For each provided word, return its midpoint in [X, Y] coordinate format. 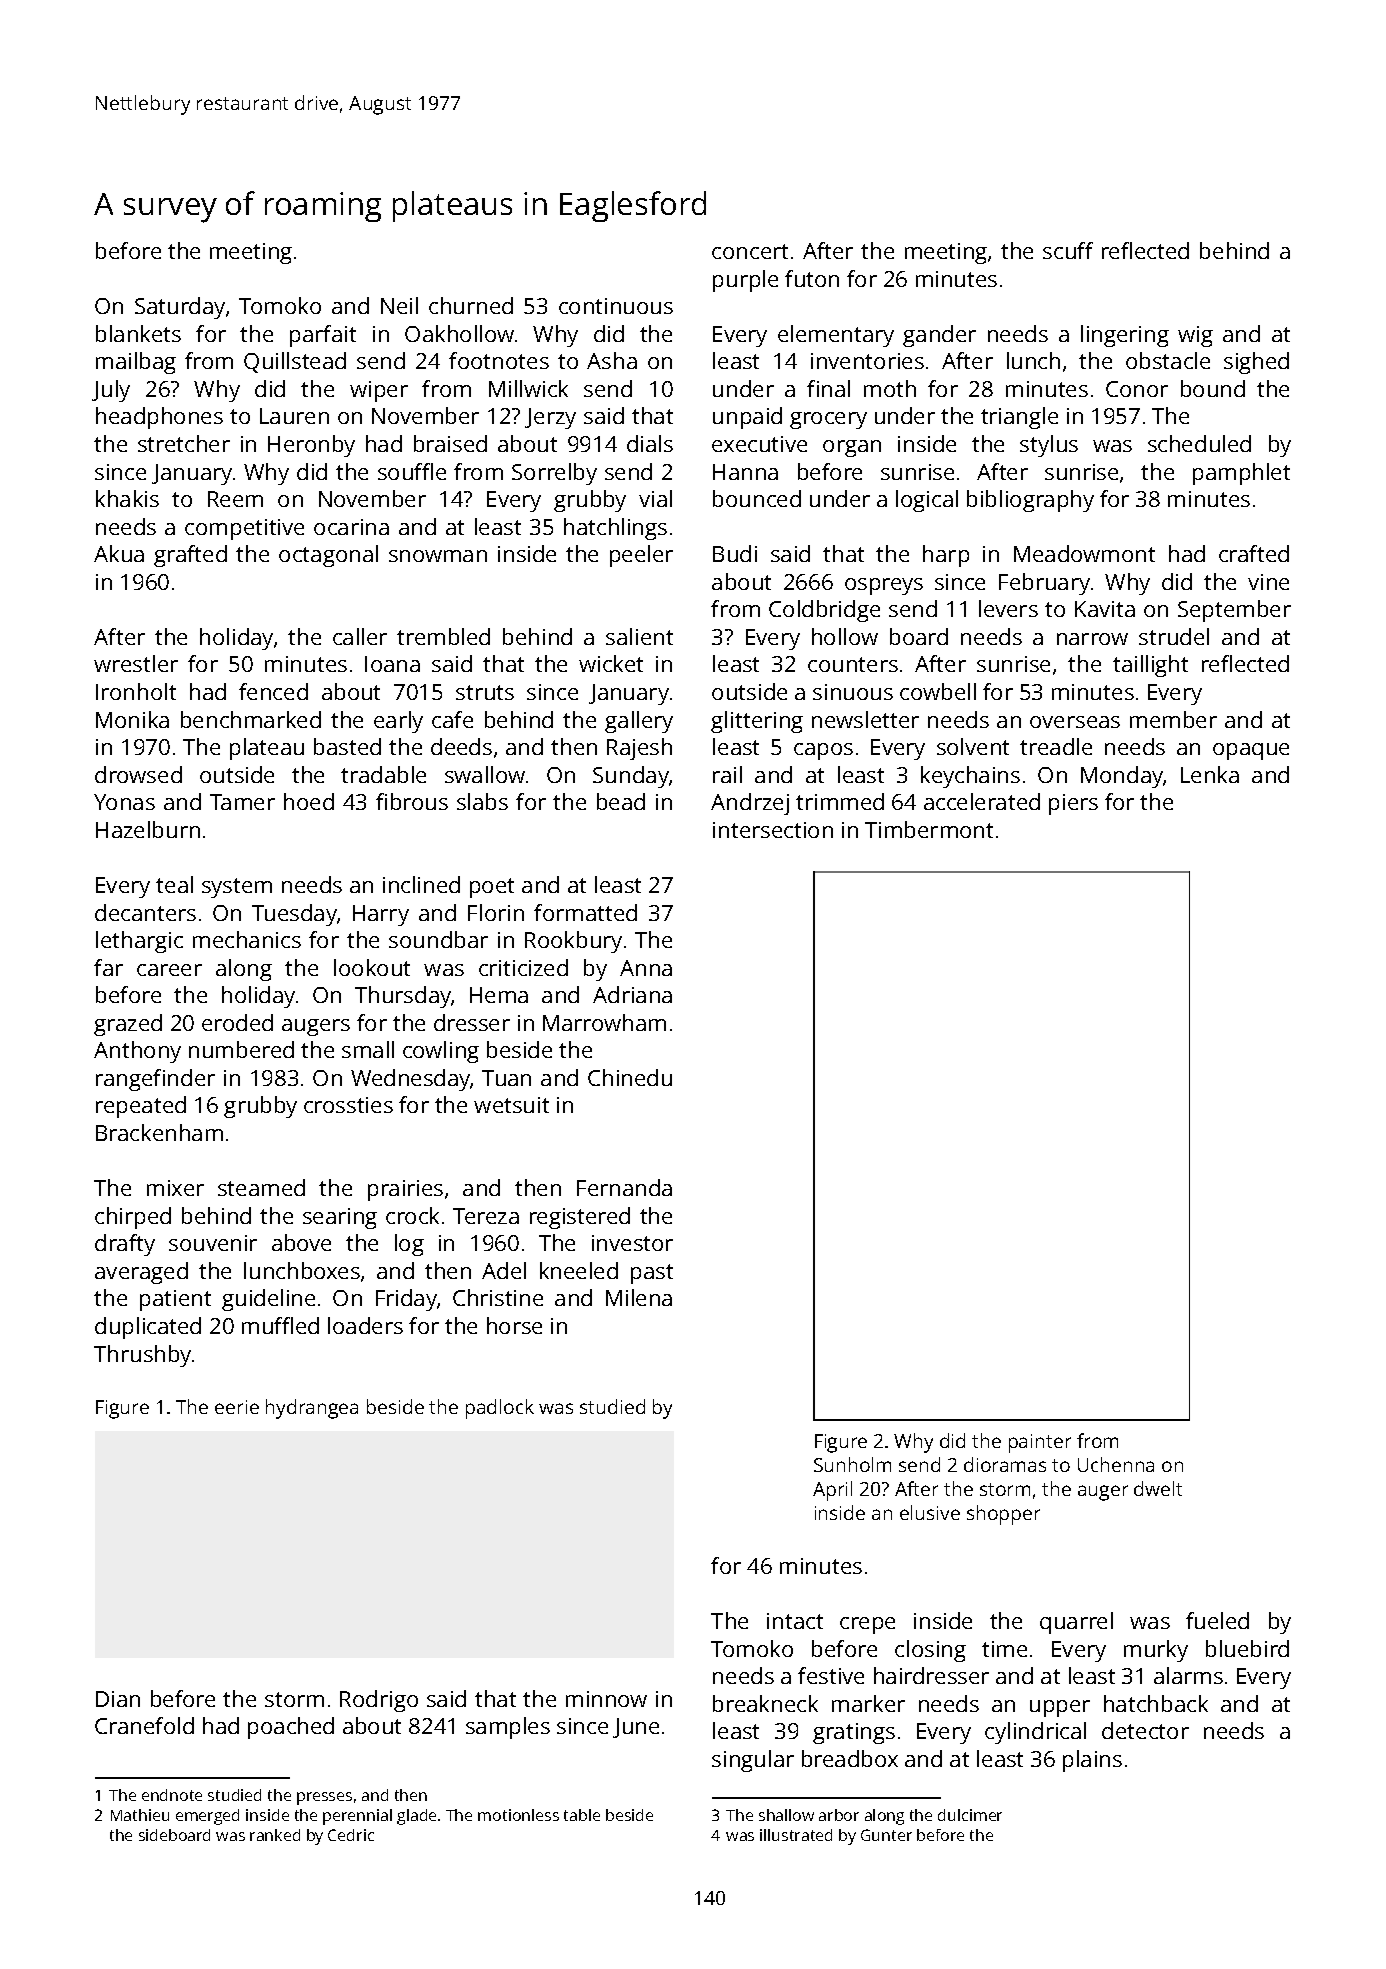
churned [471, 305]
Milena [639, 1297]
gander [939, 336]
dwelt [1158, 1488]
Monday [1122, 777]
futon [812, 278]
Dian [118, 1699]
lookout [372, 967]
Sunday [631, 777]
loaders [365, 1325]
